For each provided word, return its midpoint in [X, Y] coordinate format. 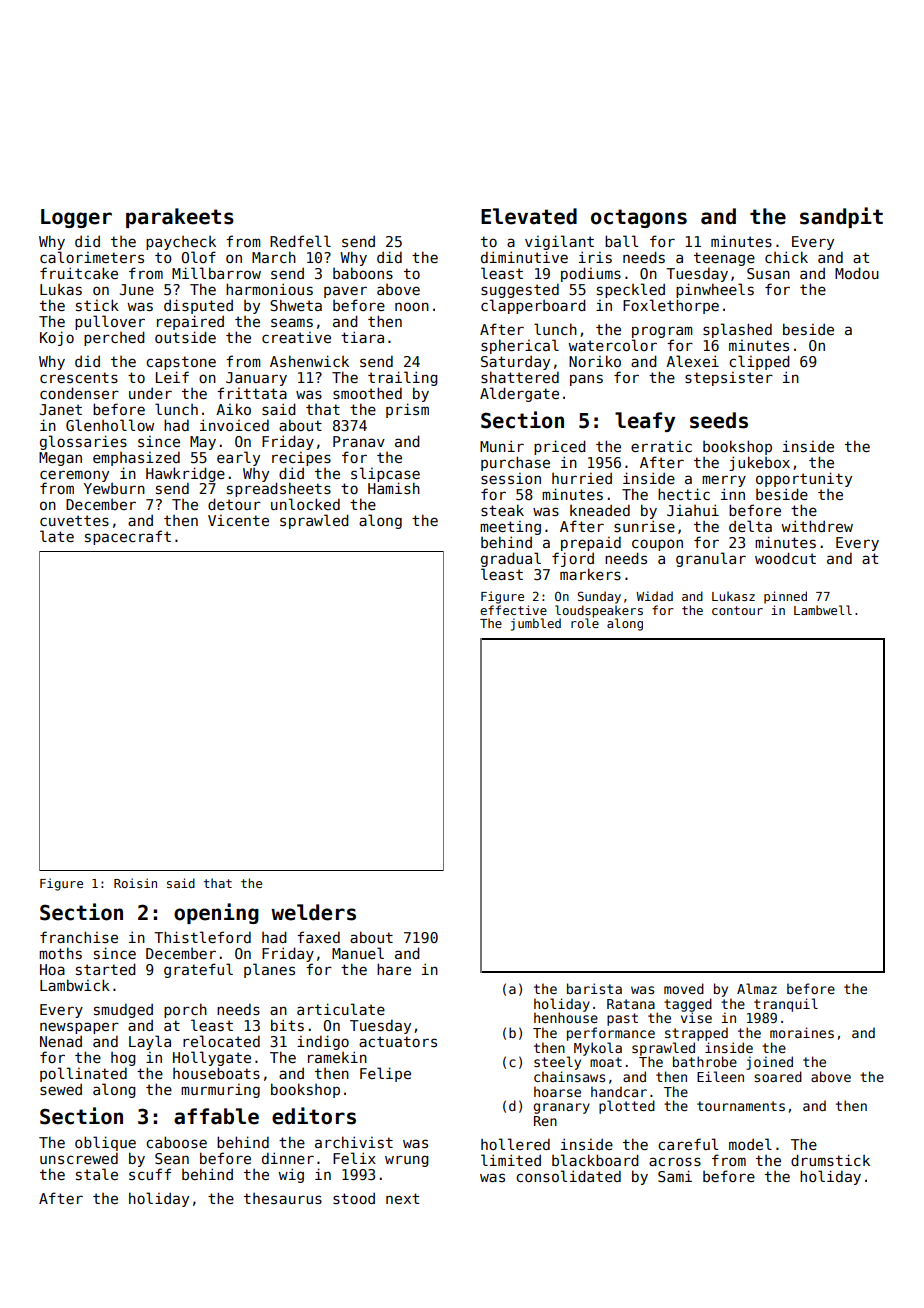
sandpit [841, 217]
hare [394, 969]
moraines [802, 1032]
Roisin [135, 883]
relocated [221, 1041]
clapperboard [533, 306]
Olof [199, 257]
